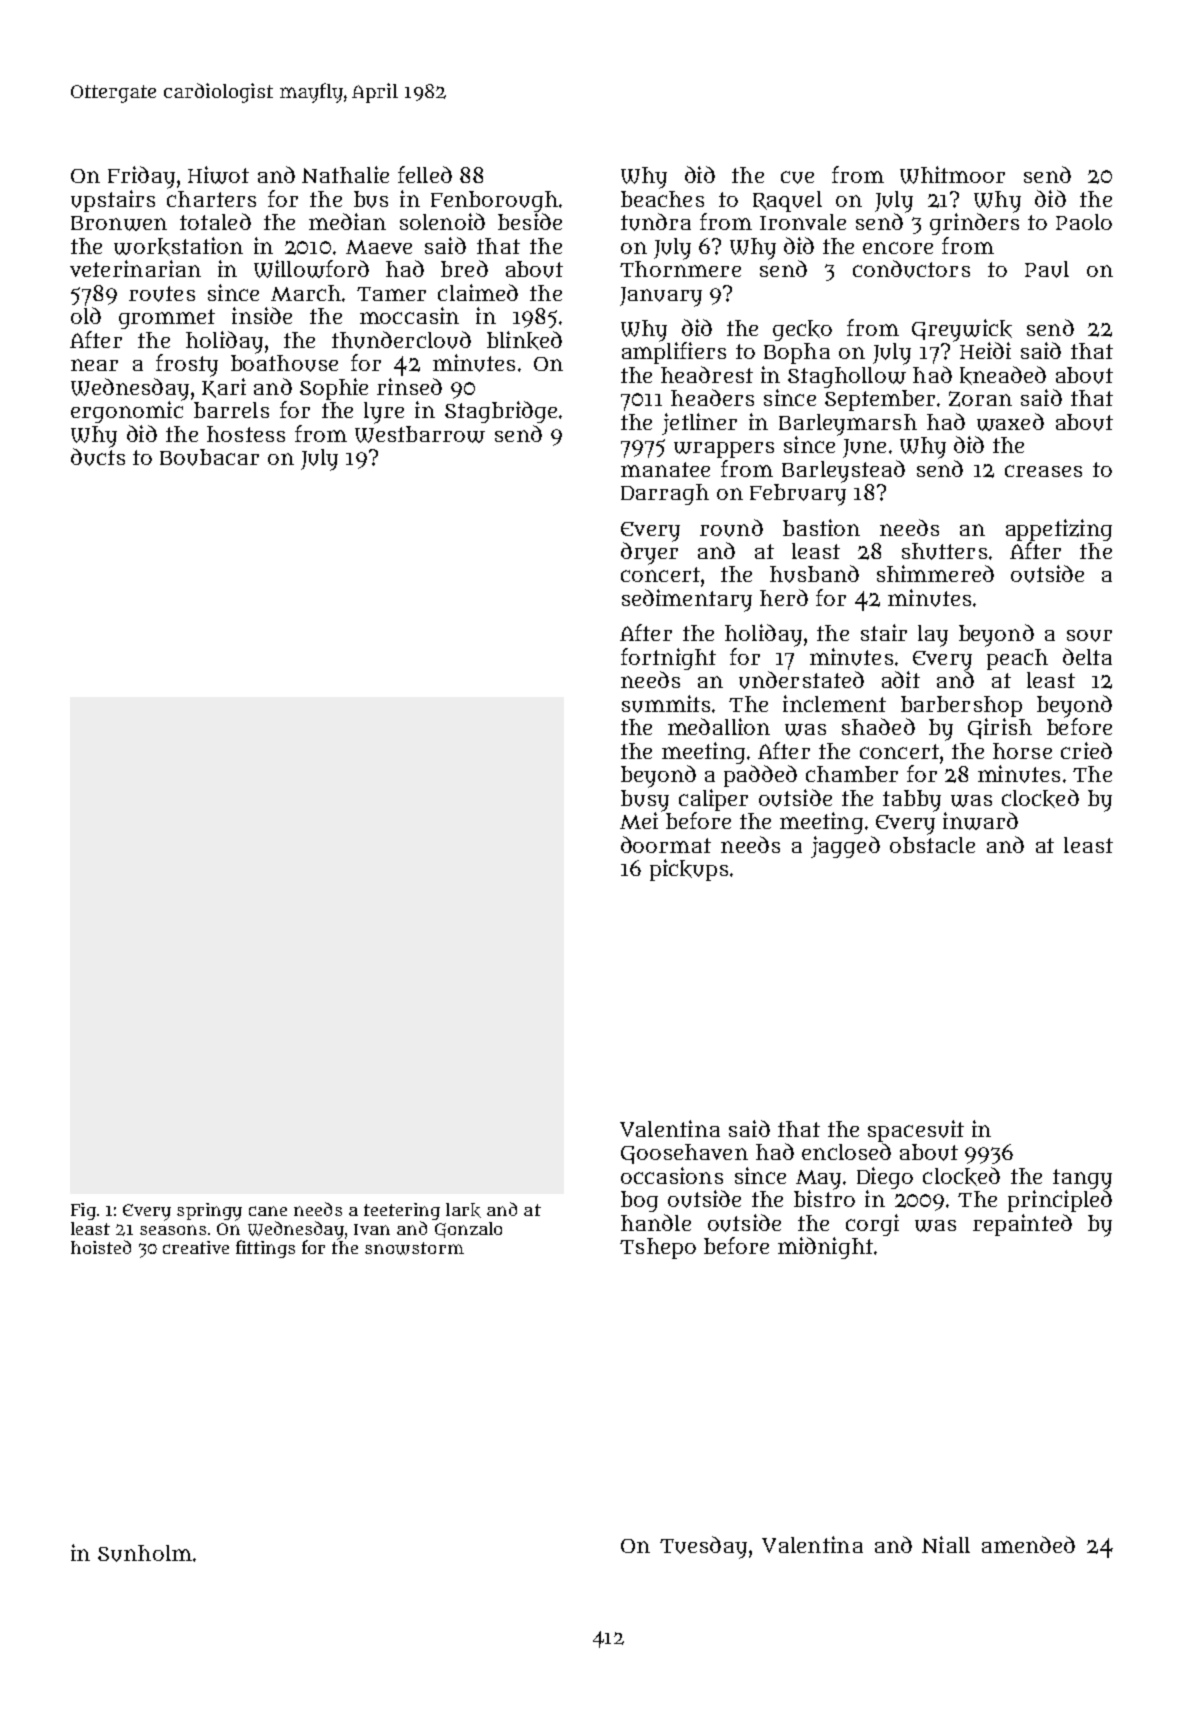  Describe the element at coordinates (468, 1230) in the image. I see `Gonzalo` at that location.
